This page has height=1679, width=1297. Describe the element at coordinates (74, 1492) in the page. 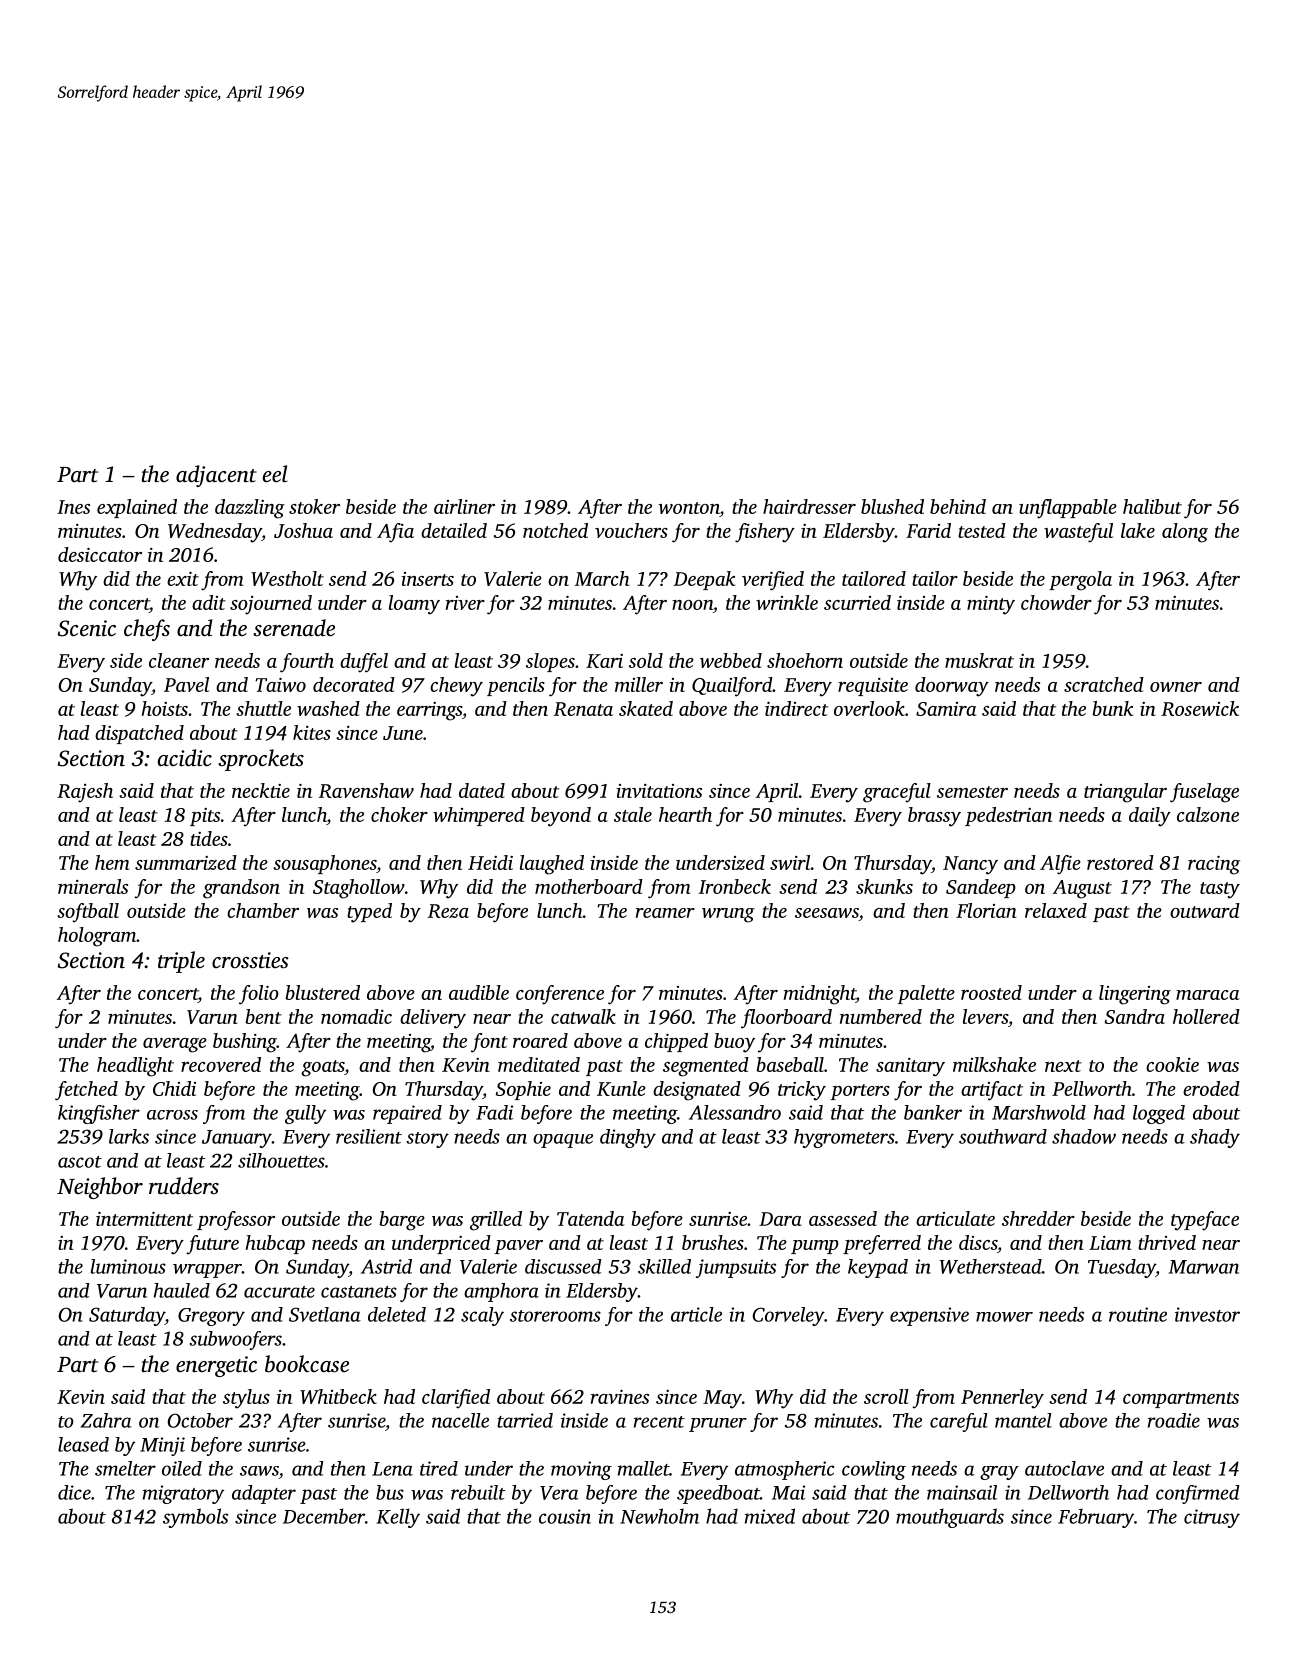

I see `dice` at that location.
